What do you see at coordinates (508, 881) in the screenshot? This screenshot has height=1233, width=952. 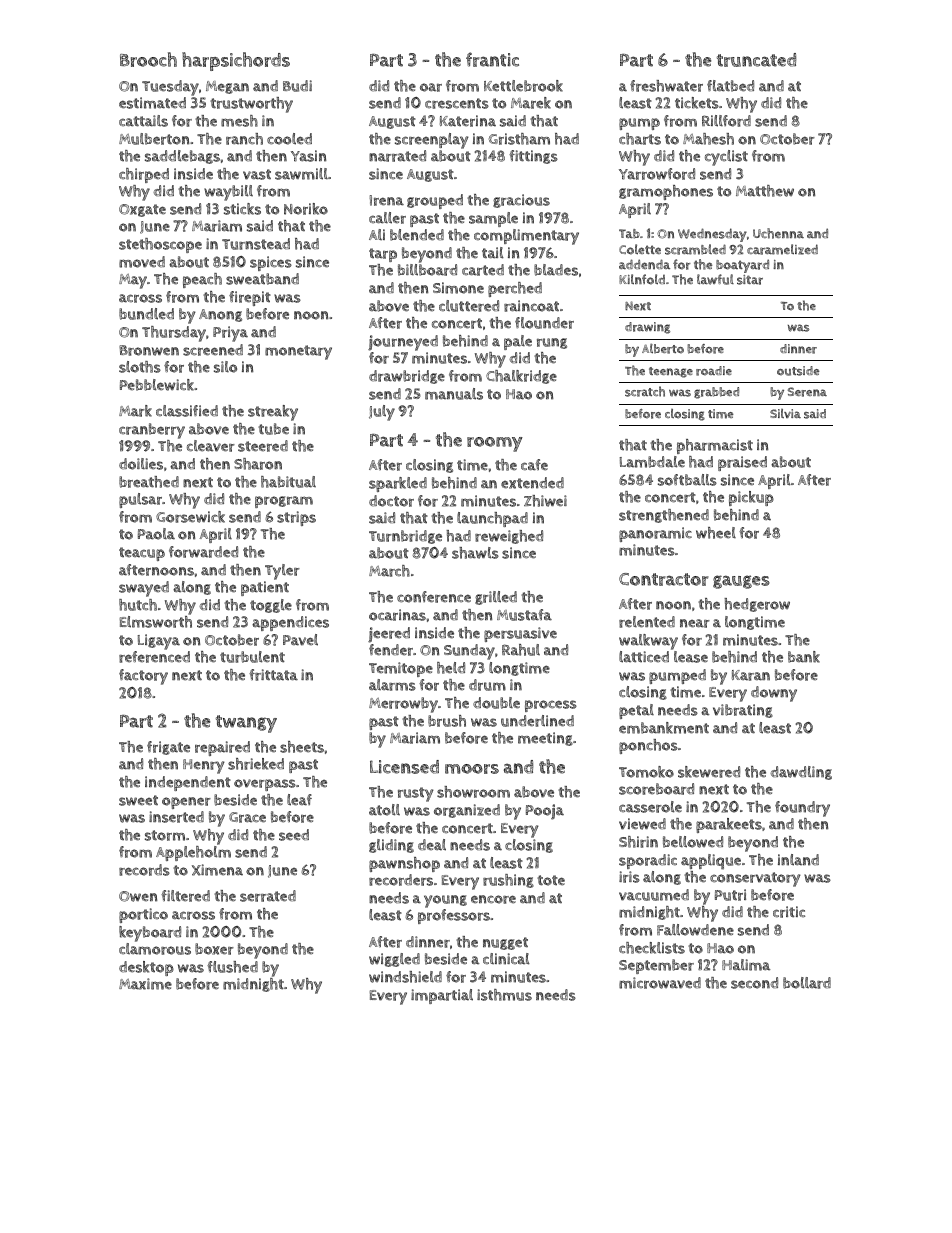 I see `rushing` at bounding box center [508, 881].
